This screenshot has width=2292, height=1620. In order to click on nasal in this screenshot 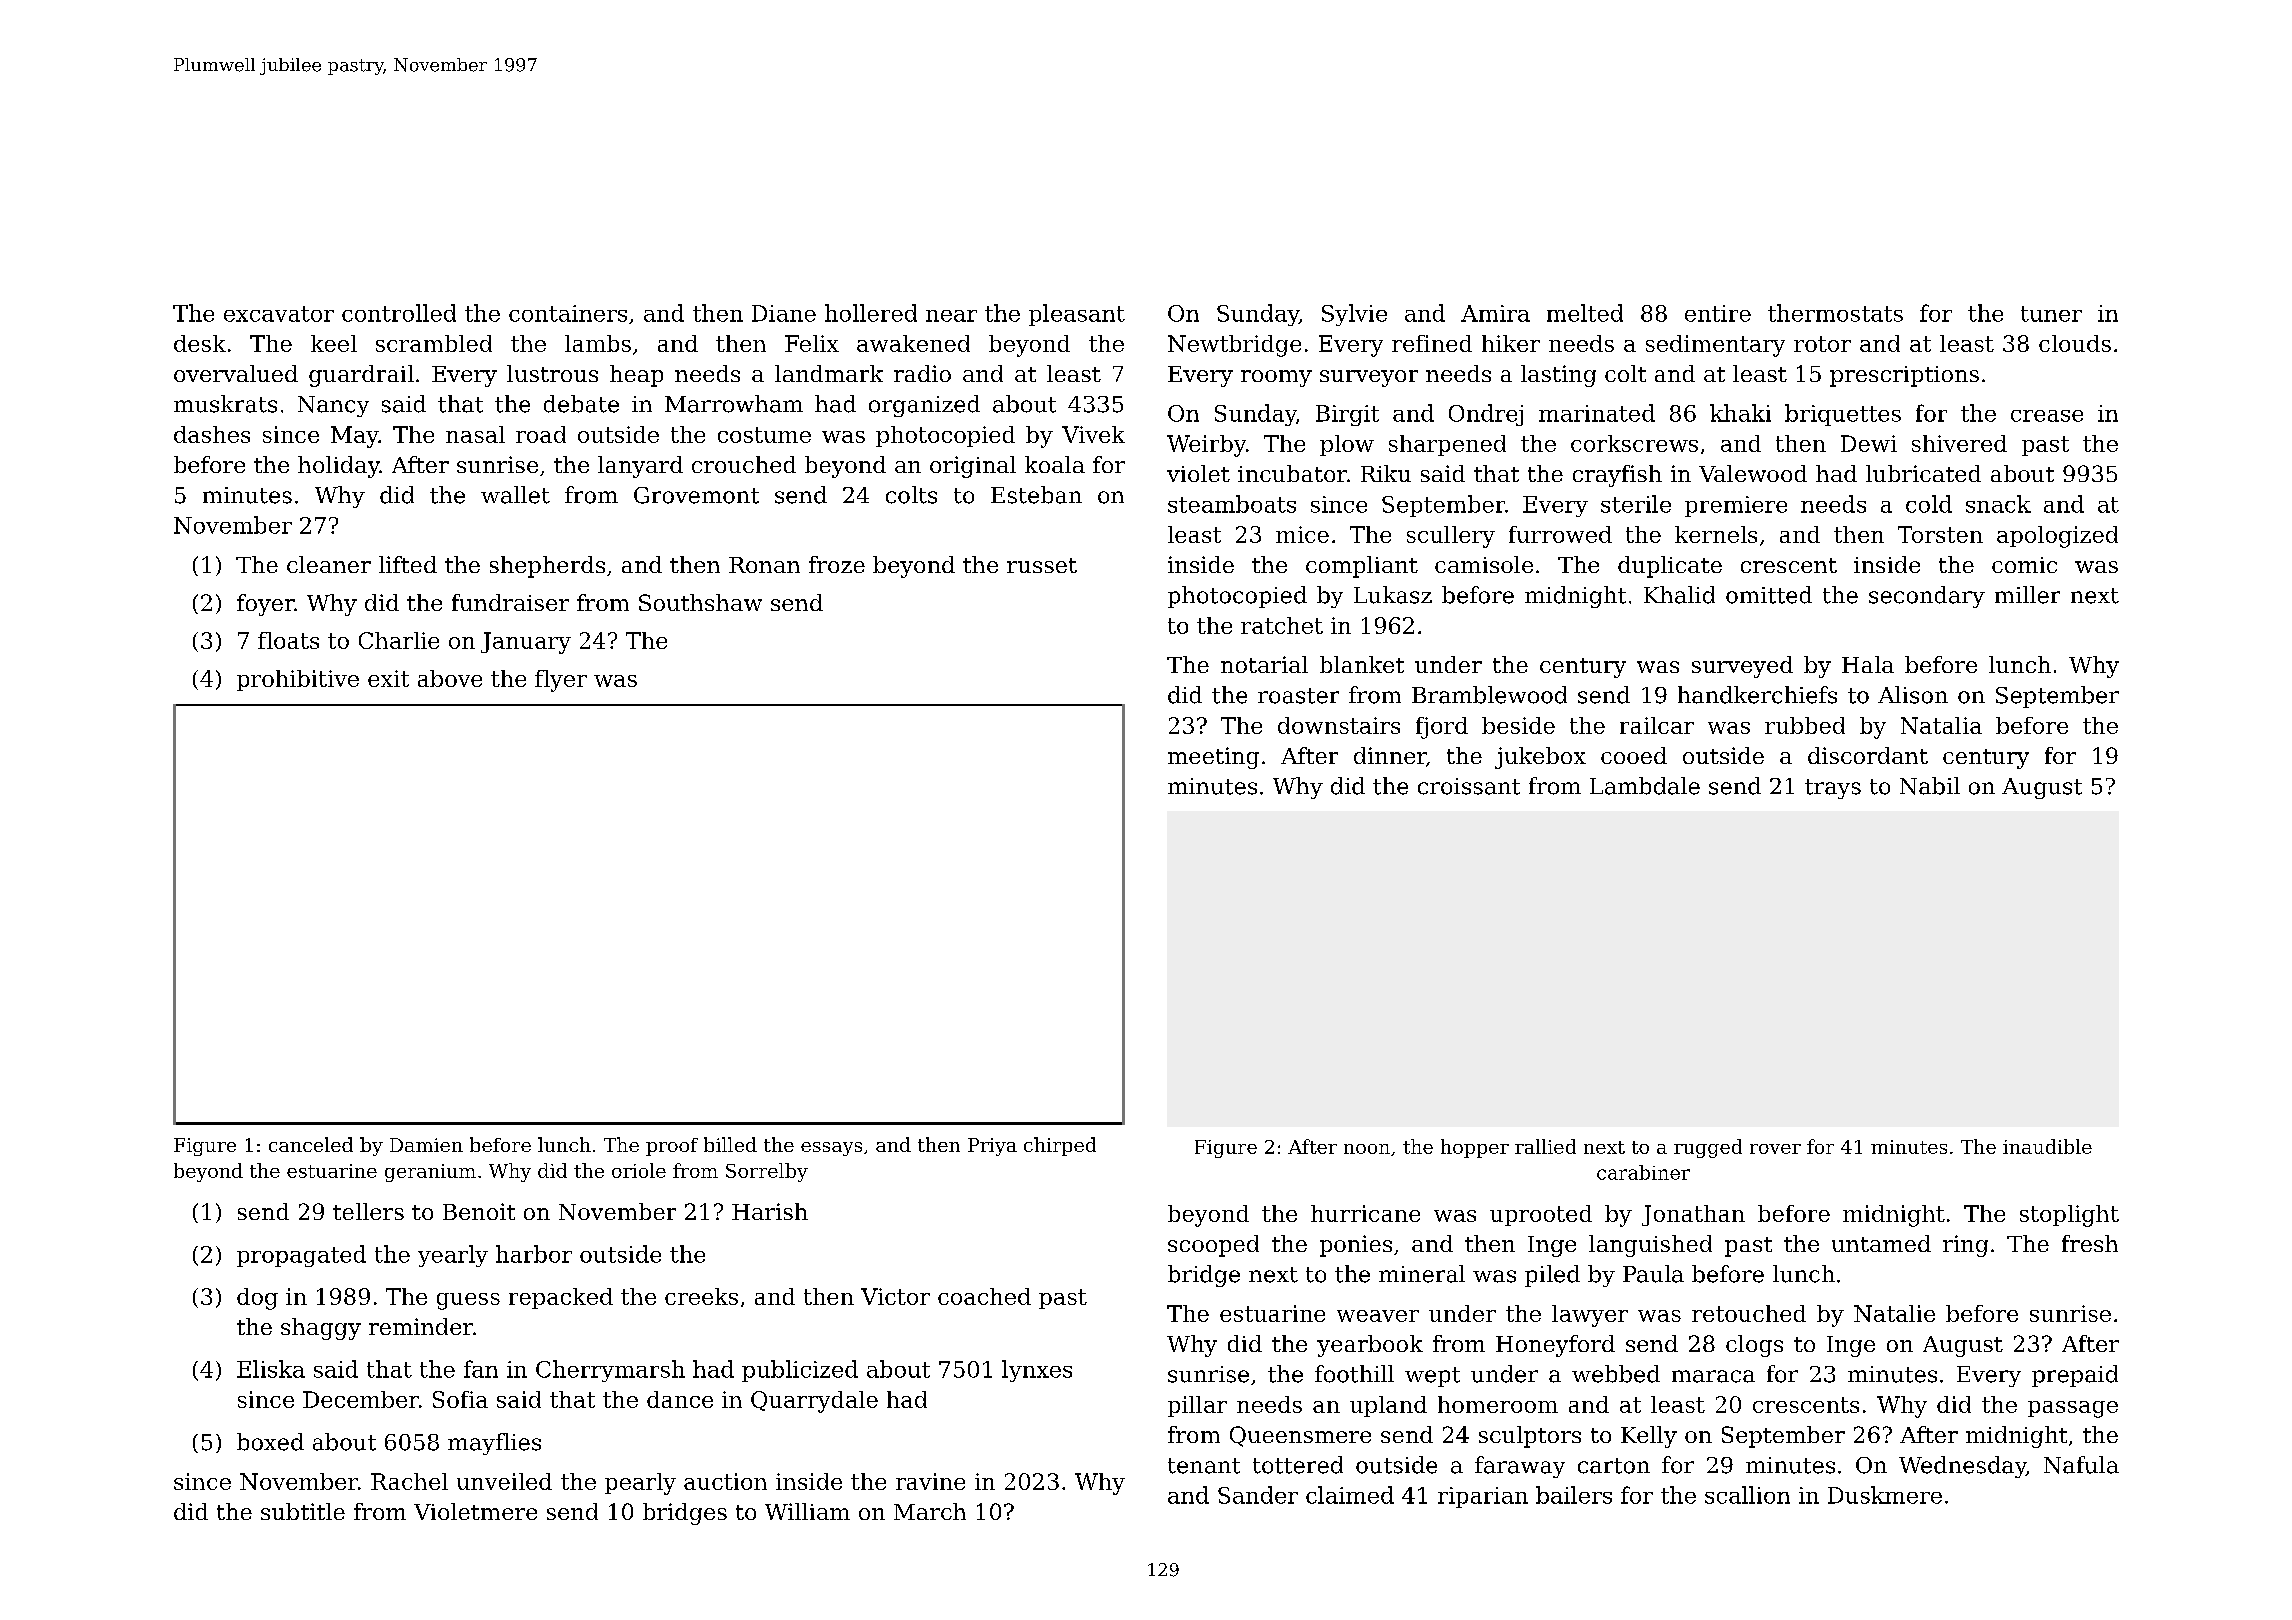, I will do `click(475, 434)`.
